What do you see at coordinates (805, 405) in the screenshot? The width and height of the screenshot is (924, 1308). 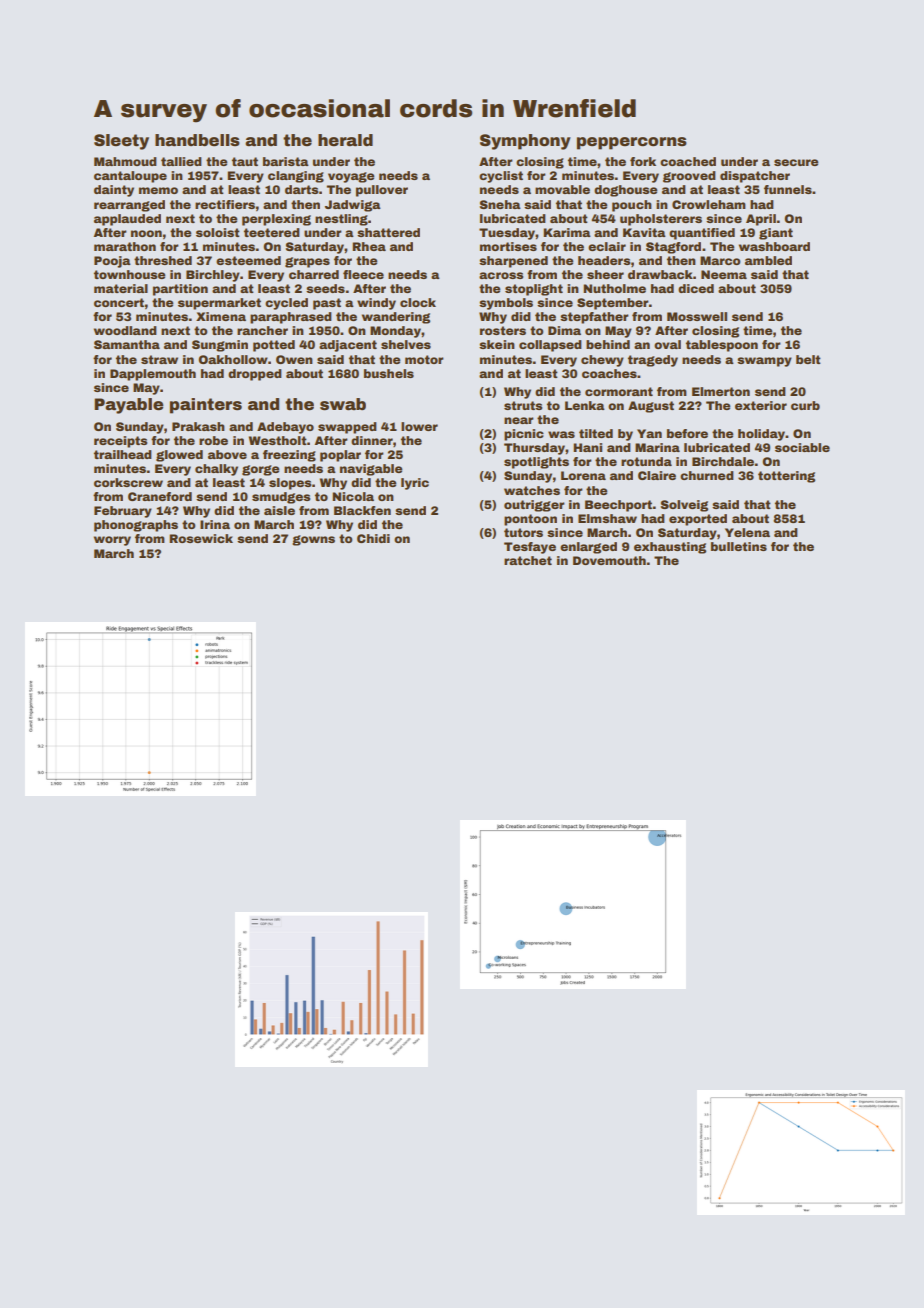 I see `curb` at bounding box center [805, 405].
